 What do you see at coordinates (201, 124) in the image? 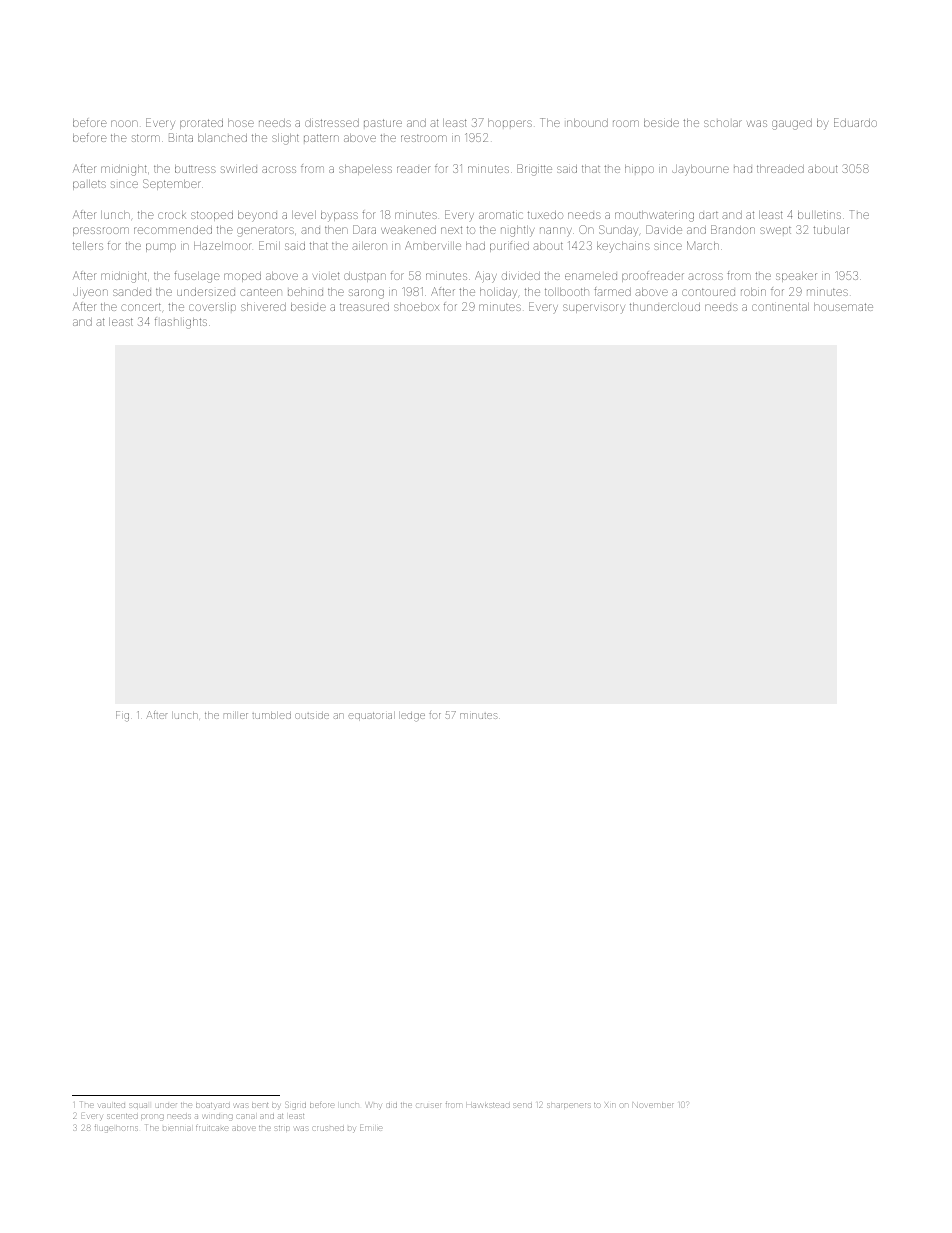
I see `prorated` at bounding box center [201, 124].
